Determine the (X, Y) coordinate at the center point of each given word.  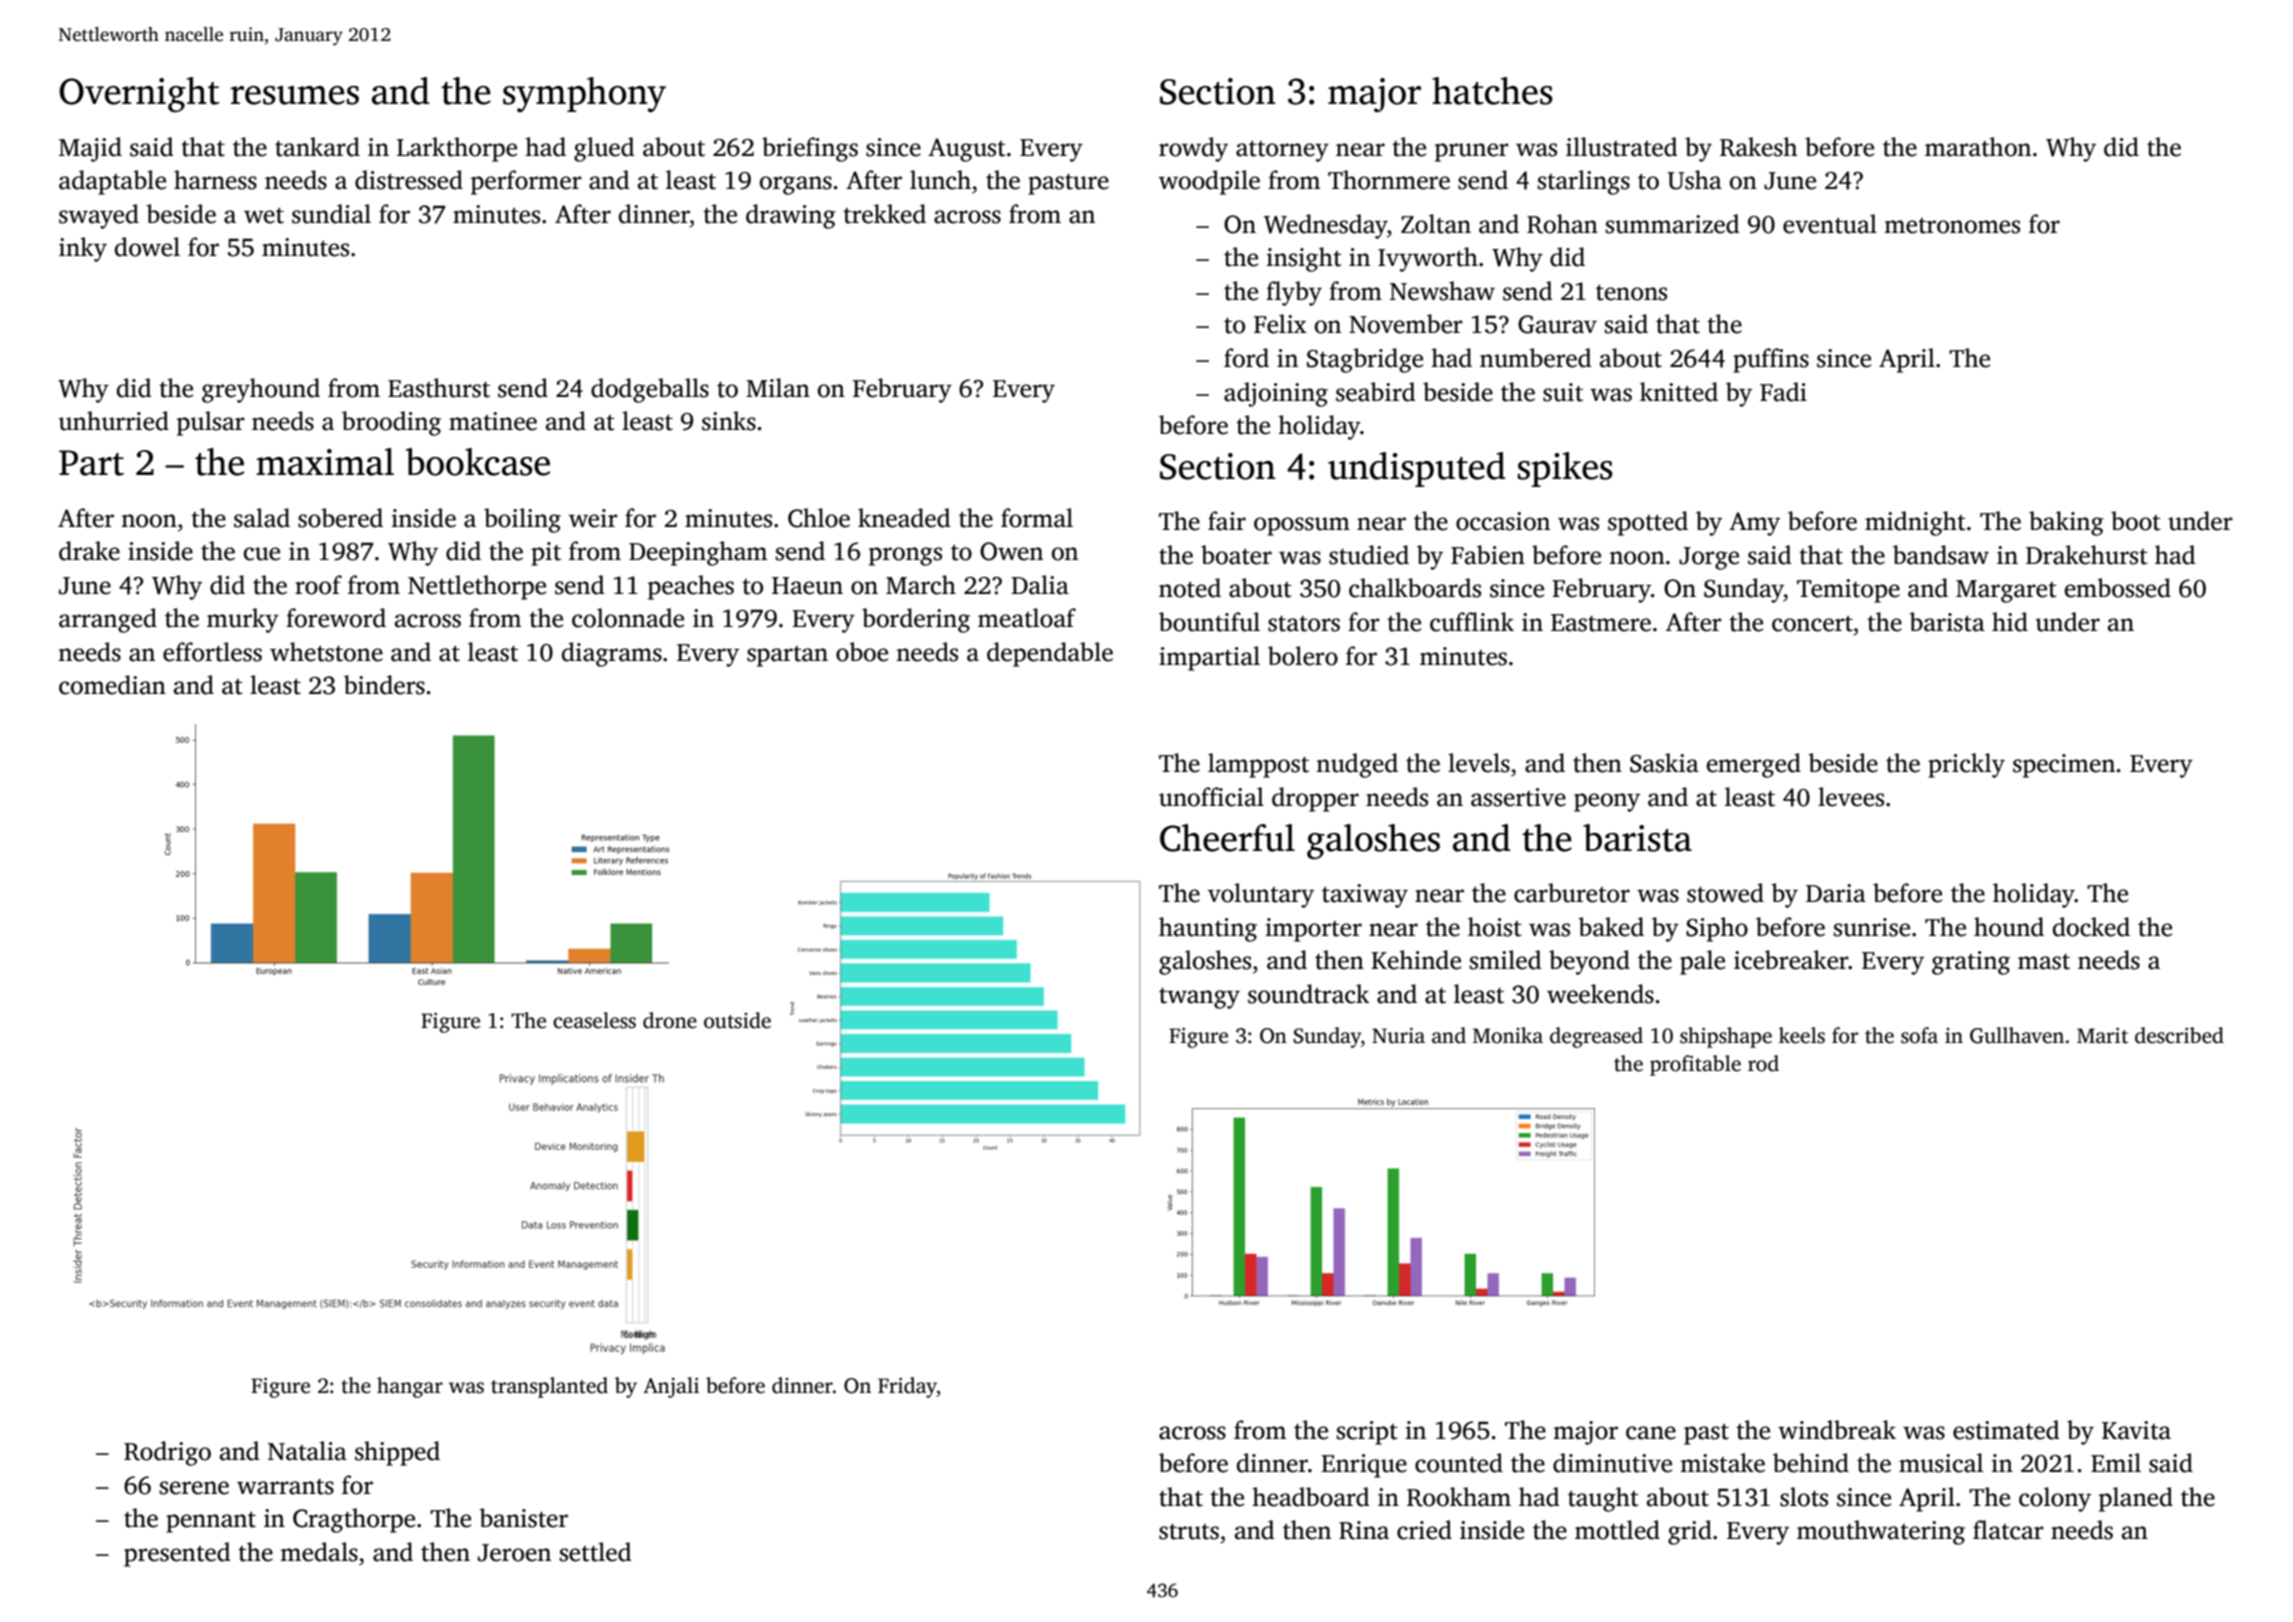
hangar (410, 1387)
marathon (1978, 147)
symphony (584, 94)
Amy (1754, 524)
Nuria (1398, 1036)
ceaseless (594, 1020)
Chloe (819, 518)
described (2179, 1035)
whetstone (326, 652)
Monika (1508, 1035)
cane (1651, 1433)
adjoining (1276, 394)
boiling (522, 520)
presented (177, 1554)
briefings (810, 149)
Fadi (1783, 392)
